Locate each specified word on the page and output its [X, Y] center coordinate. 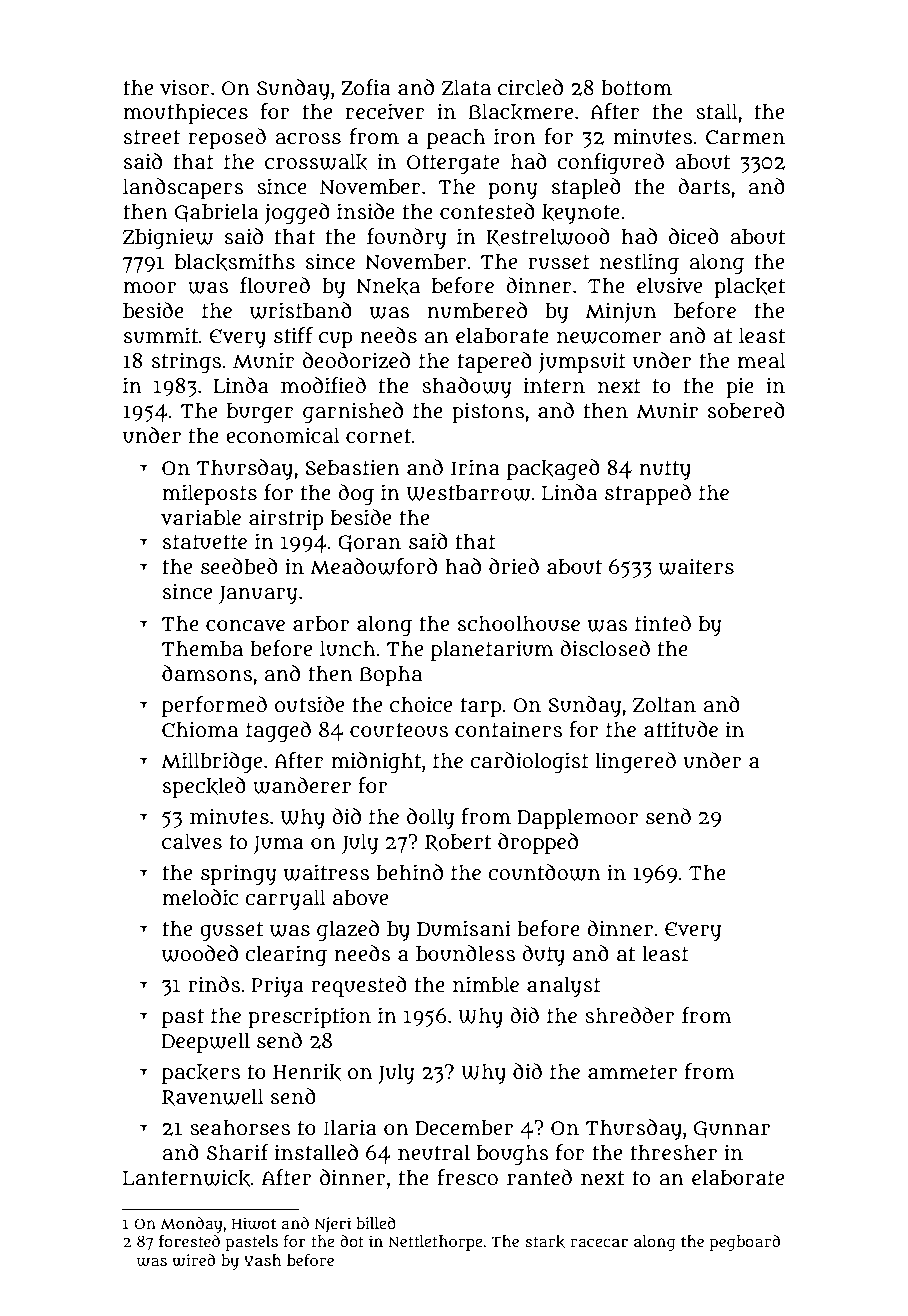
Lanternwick [186, 1178]
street [152, 137]
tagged [278, 731]
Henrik [307, 1072]
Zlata [466, 87]
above [360, 898]
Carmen [745, 137]
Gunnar [732, 1130]
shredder [629, 1015]
